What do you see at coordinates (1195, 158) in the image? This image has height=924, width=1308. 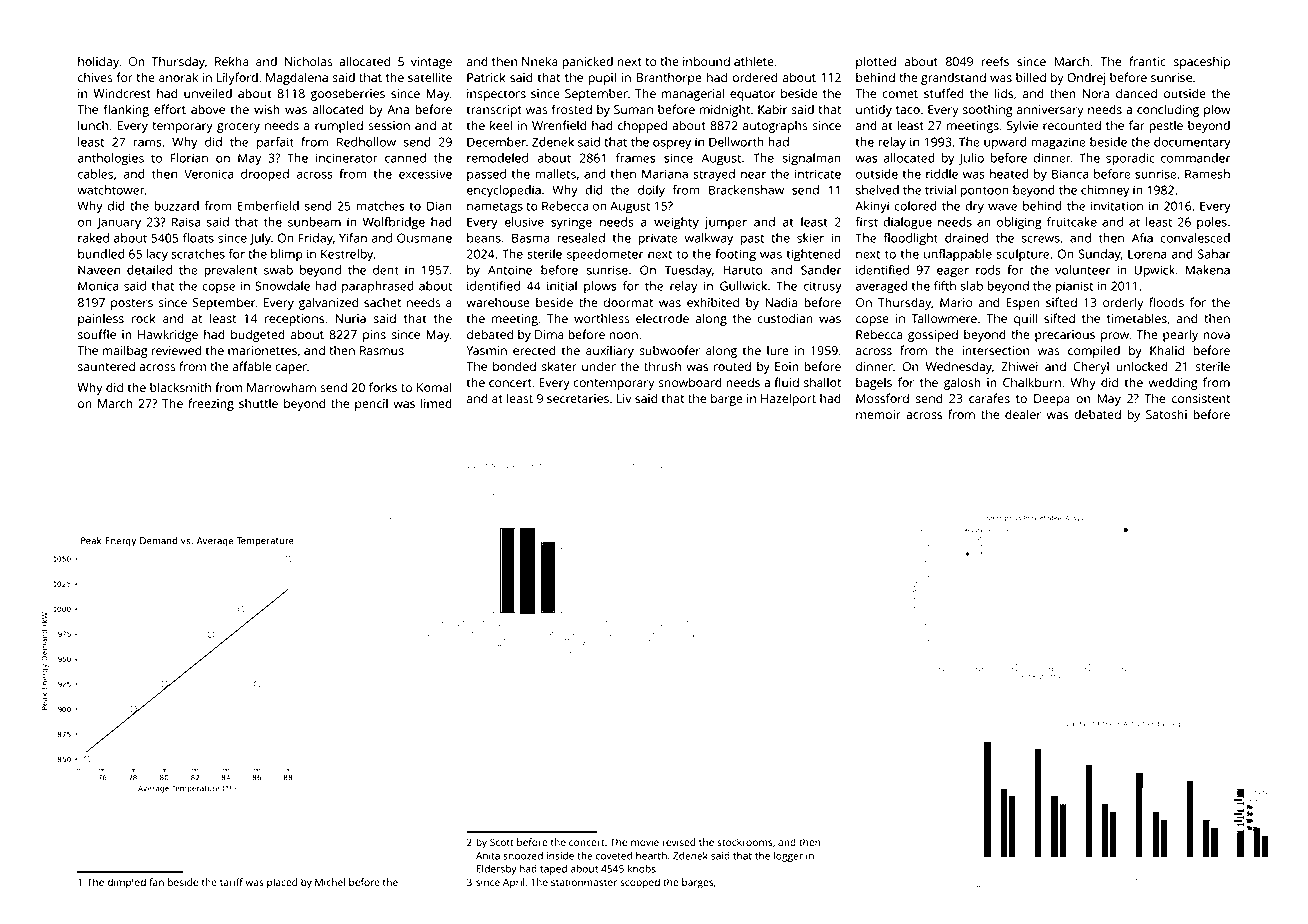 I see `commander` at bounding box center [1195, 158].
